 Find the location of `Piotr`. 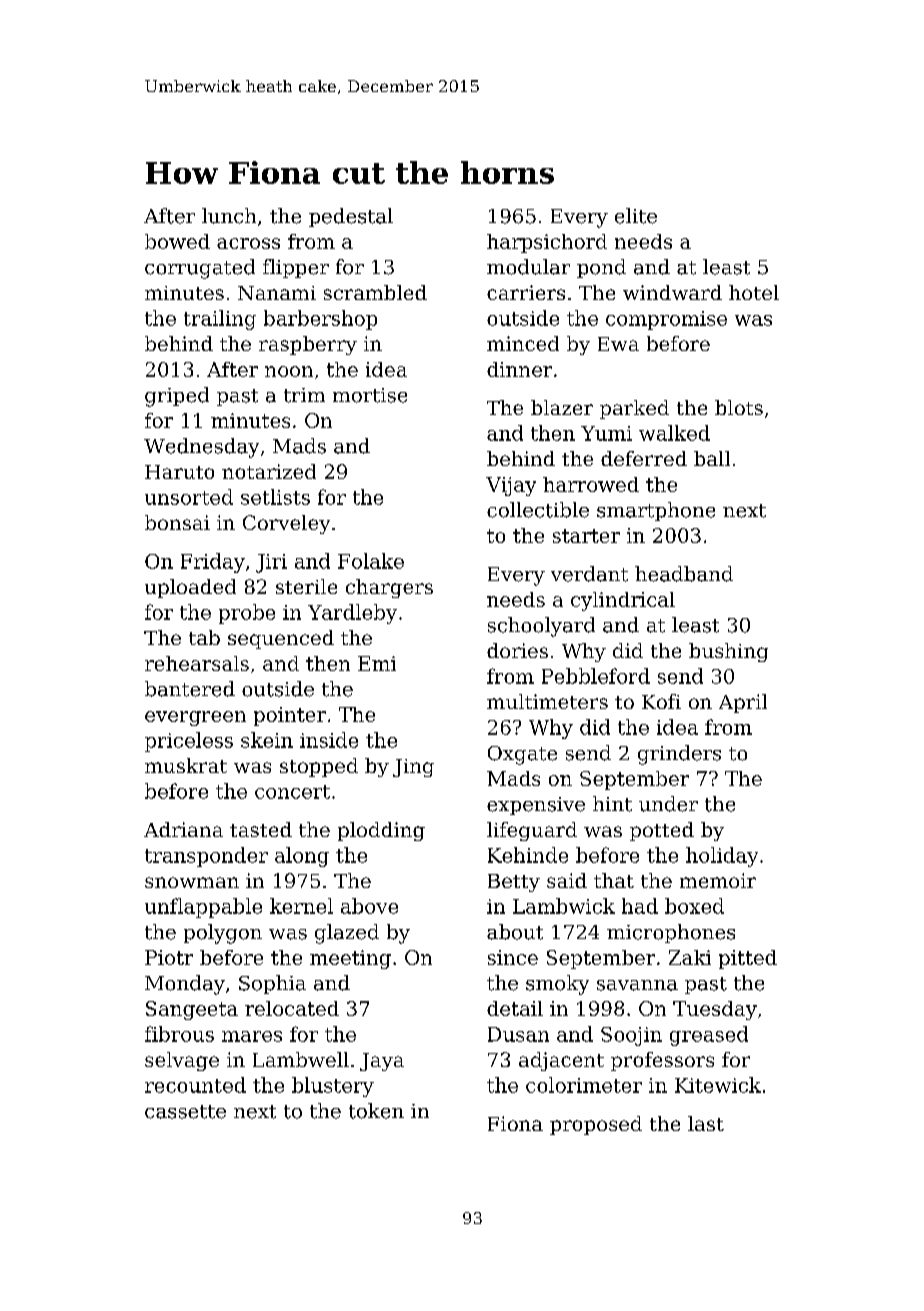

Piotr is located at coordinates (169, 957).
